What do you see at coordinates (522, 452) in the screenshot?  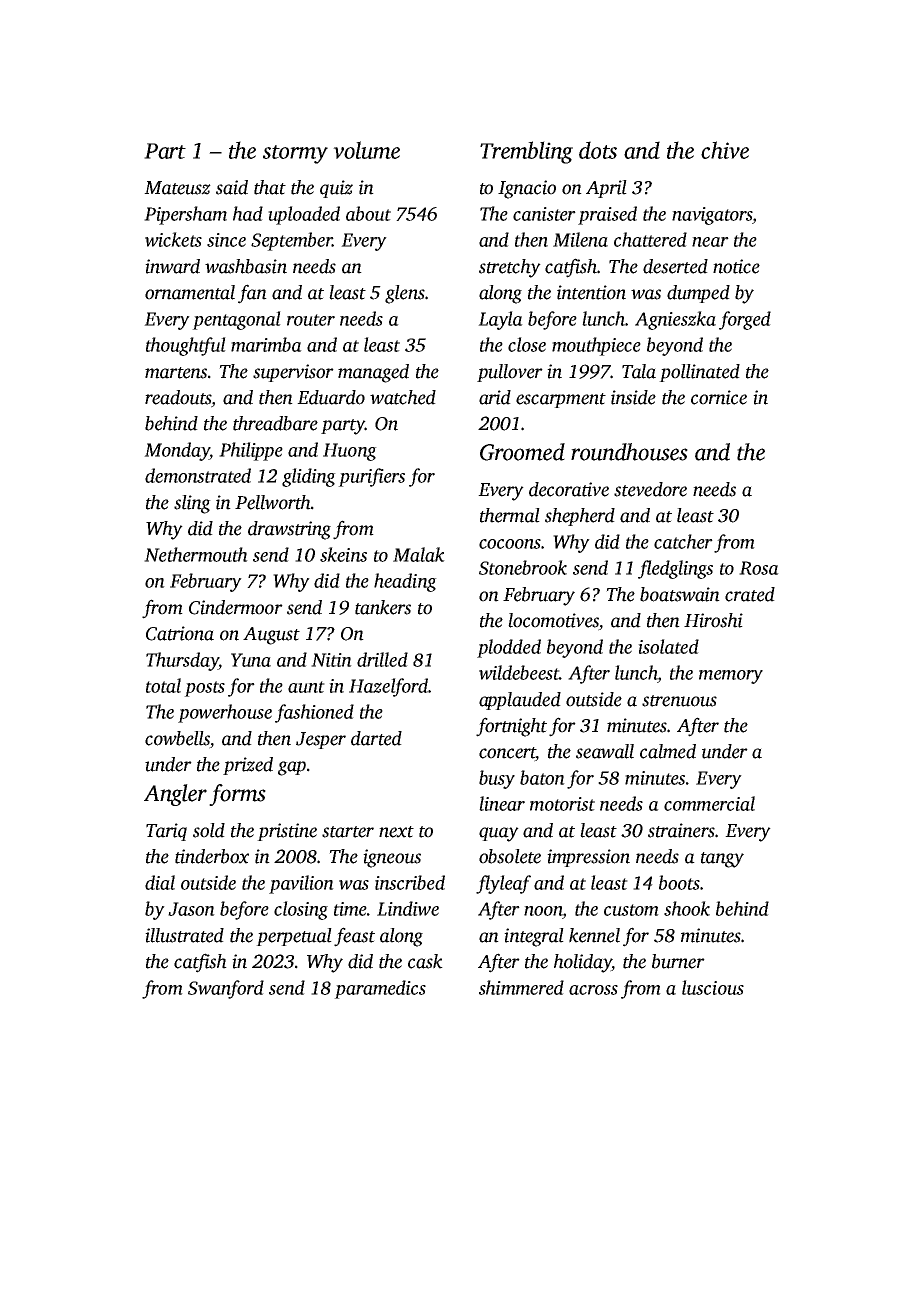 I see `Groomed` at bounding box center [522, 452].
